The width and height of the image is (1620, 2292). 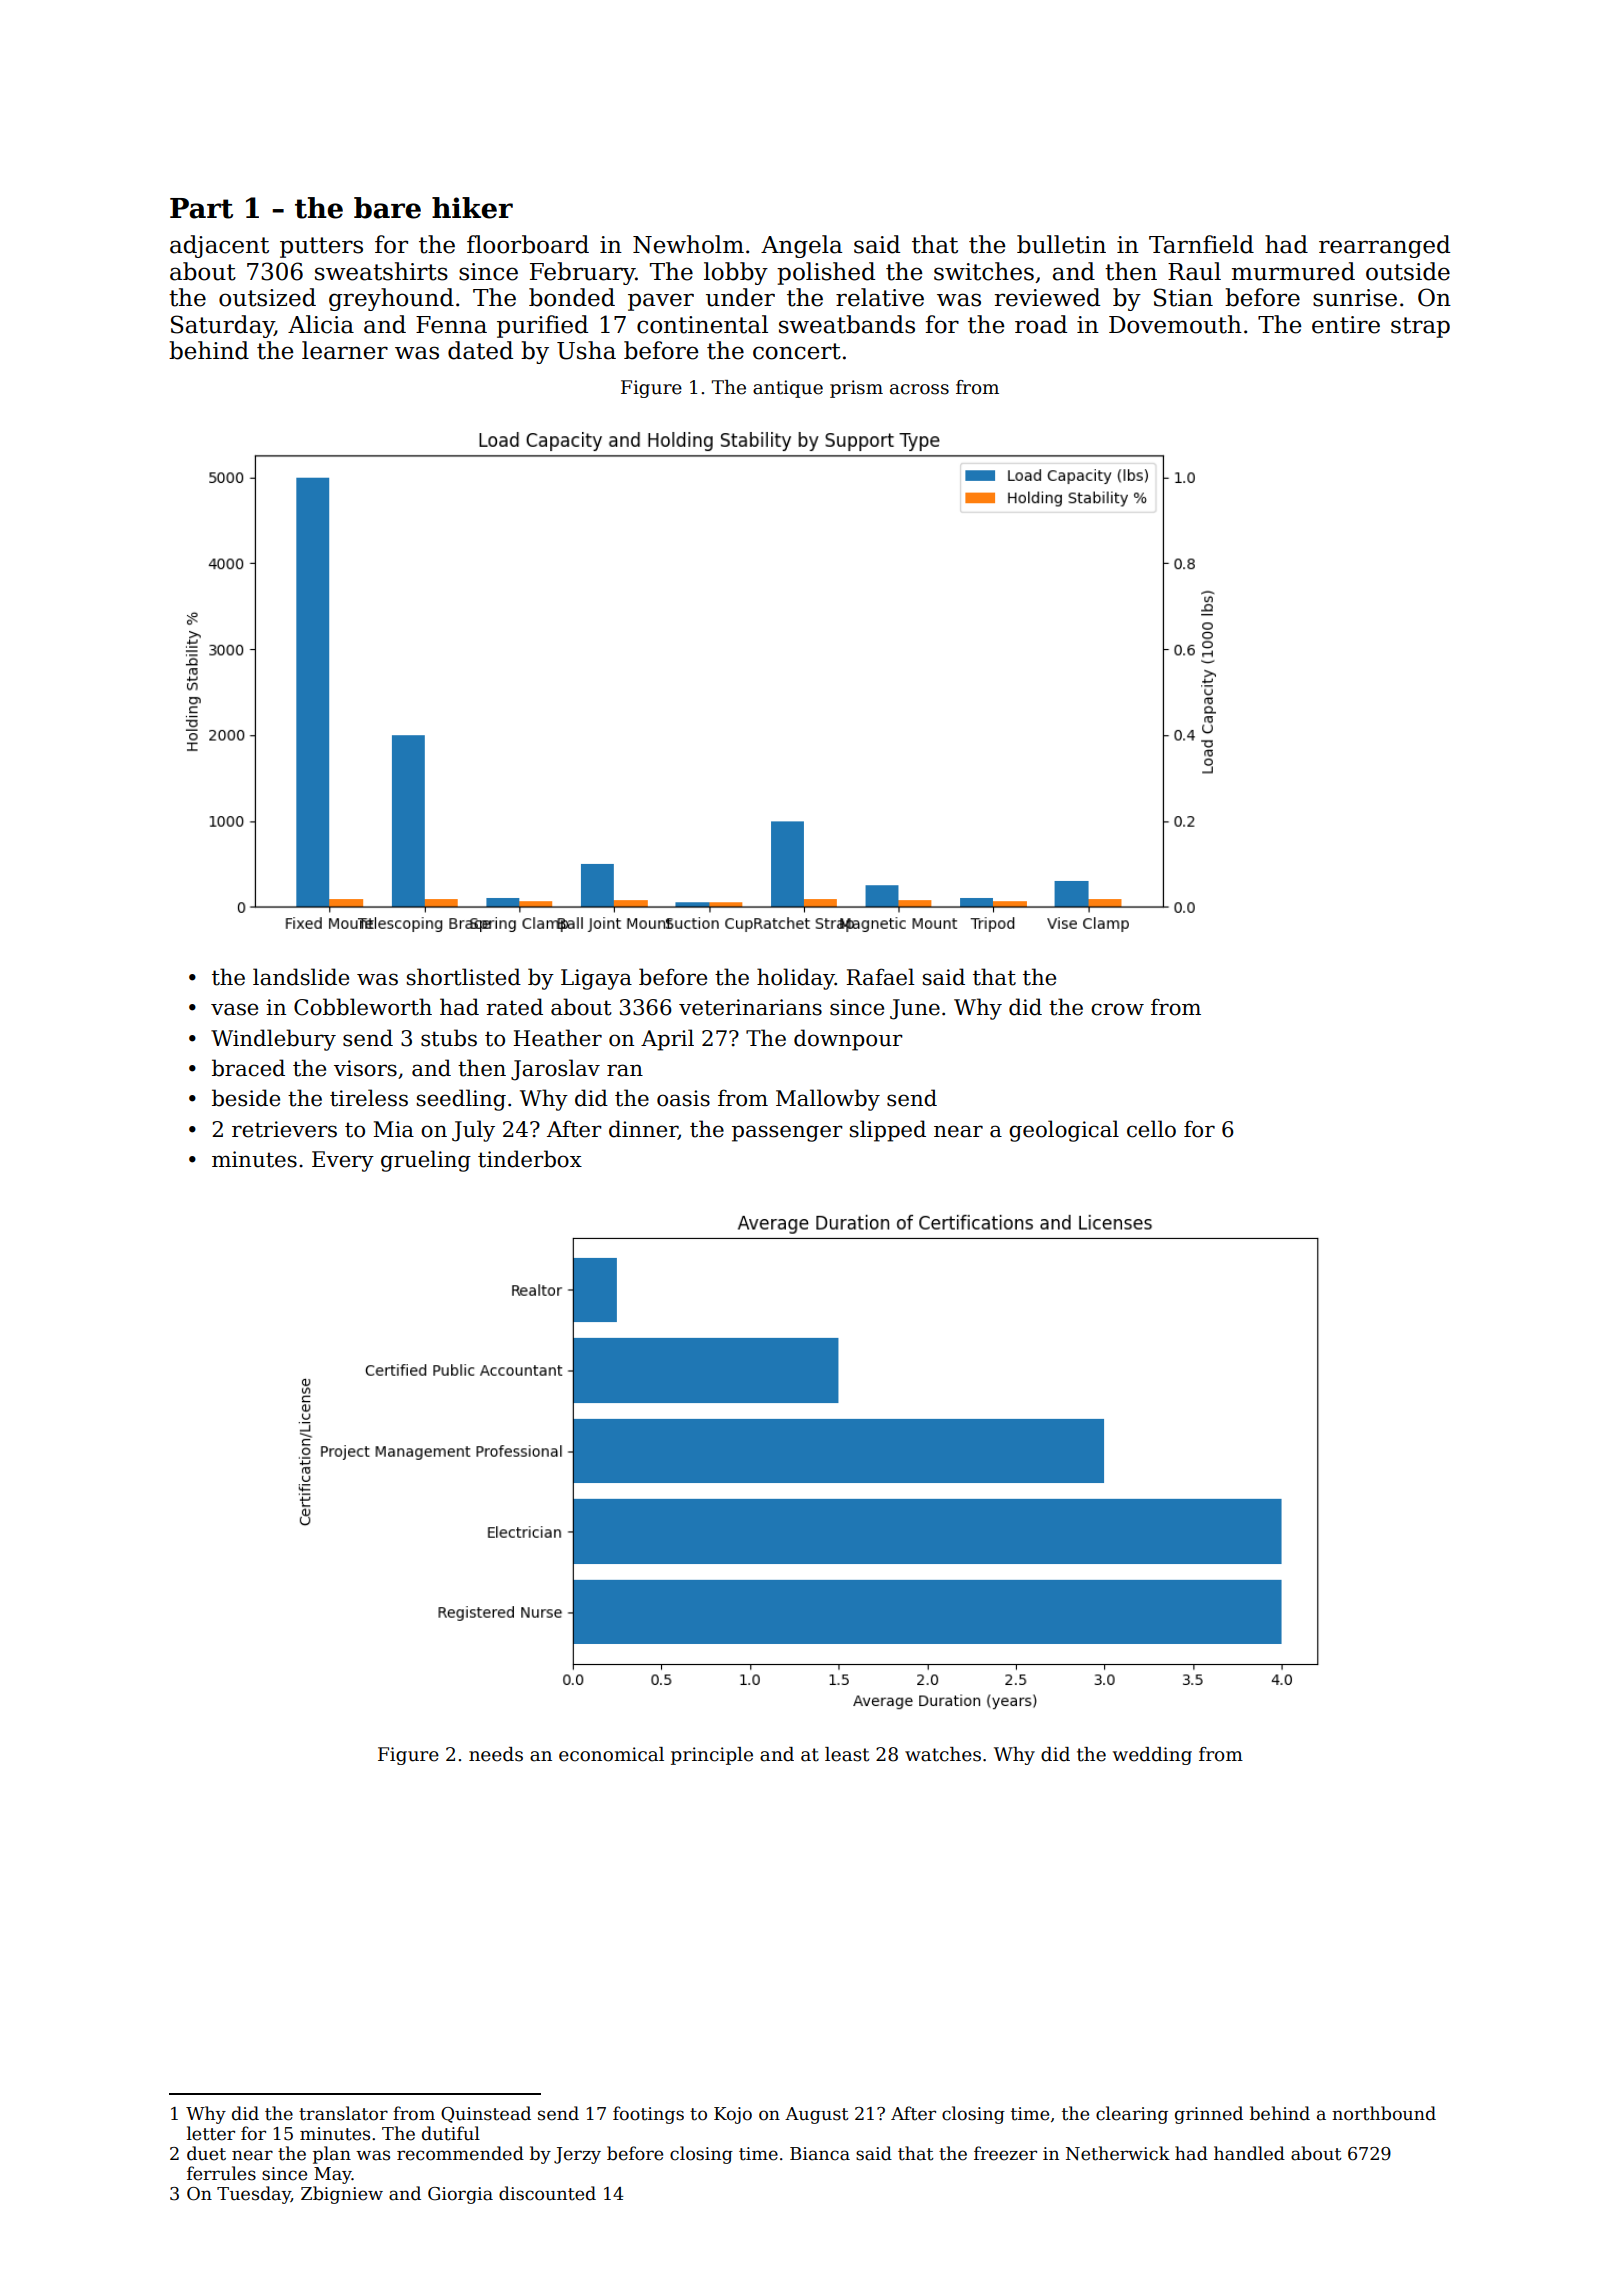 What do you see at coordinates (1152, 1756) in the image?
I see `wedding` at bounding box center [1152, 1756].
